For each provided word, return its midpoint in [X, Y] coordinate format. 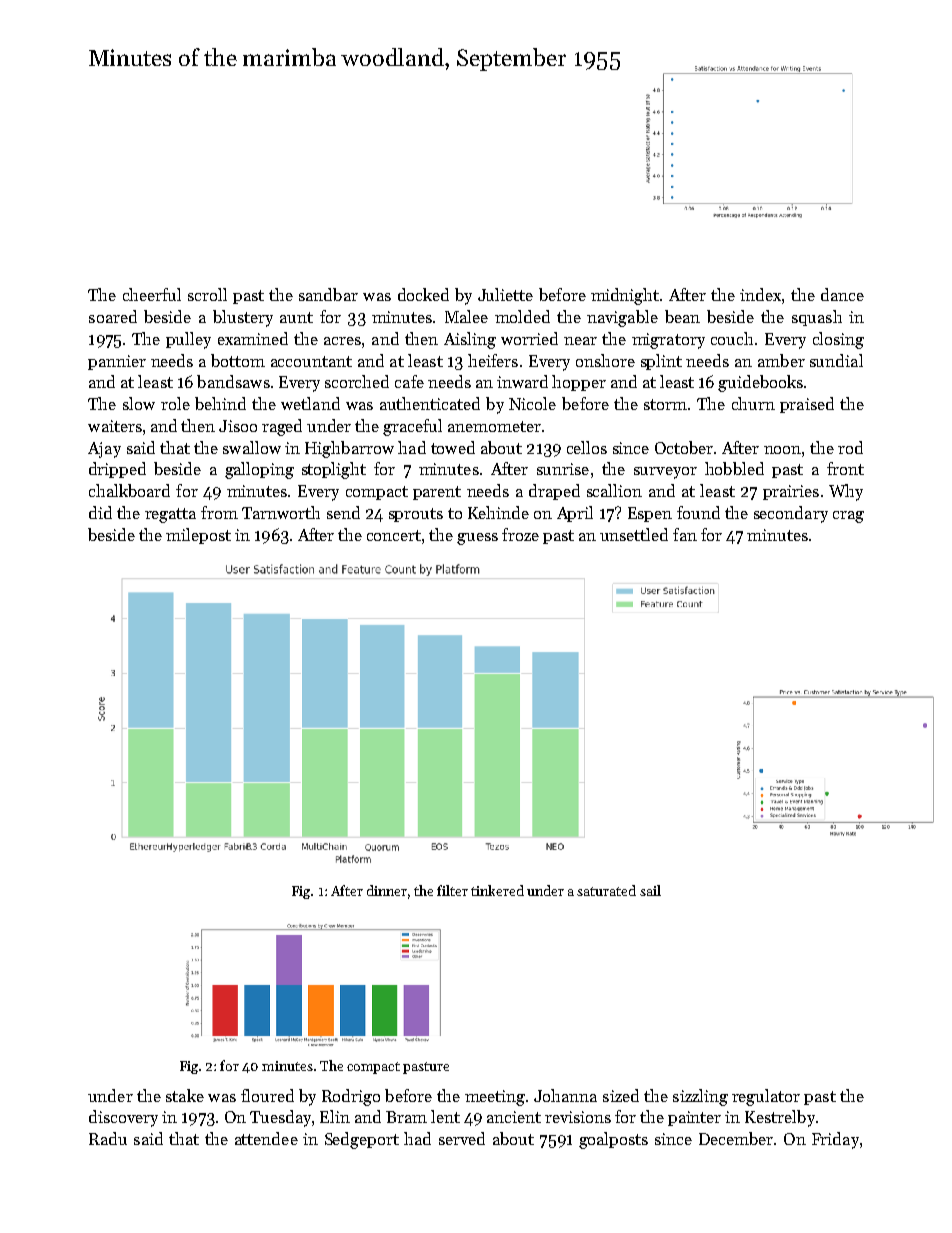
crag [848, 517]
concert [394, 535]
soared [113, 316]
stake [185, 1095]
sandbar [328, 294]
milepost [198, 536]
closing [838, 340]
